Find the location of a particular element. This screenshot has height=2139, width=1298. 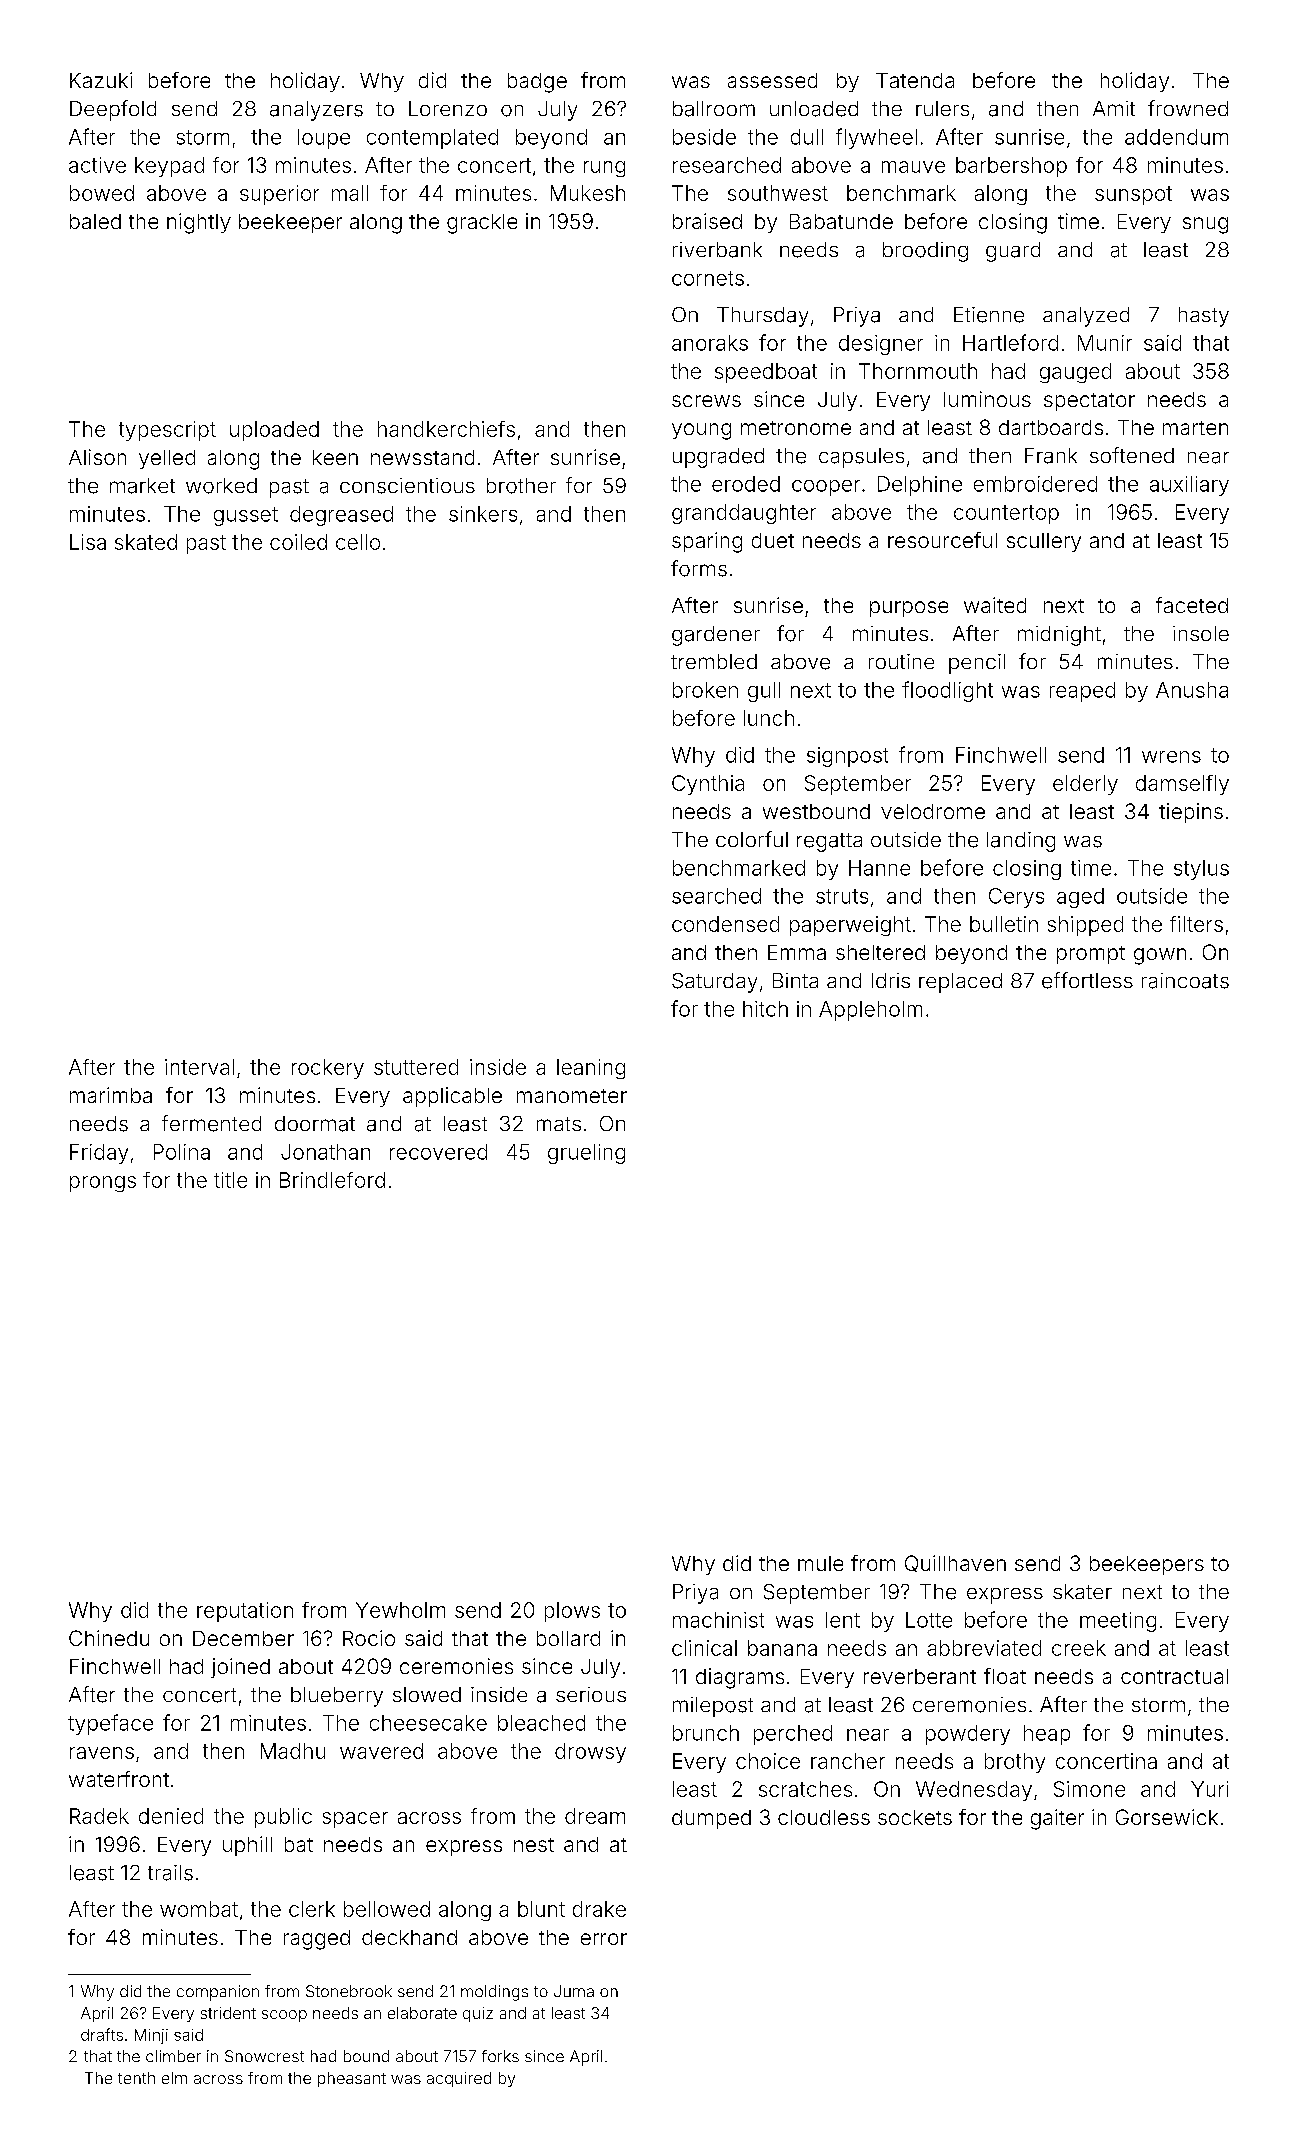

Frank is located at coordinates (1051, 456).
